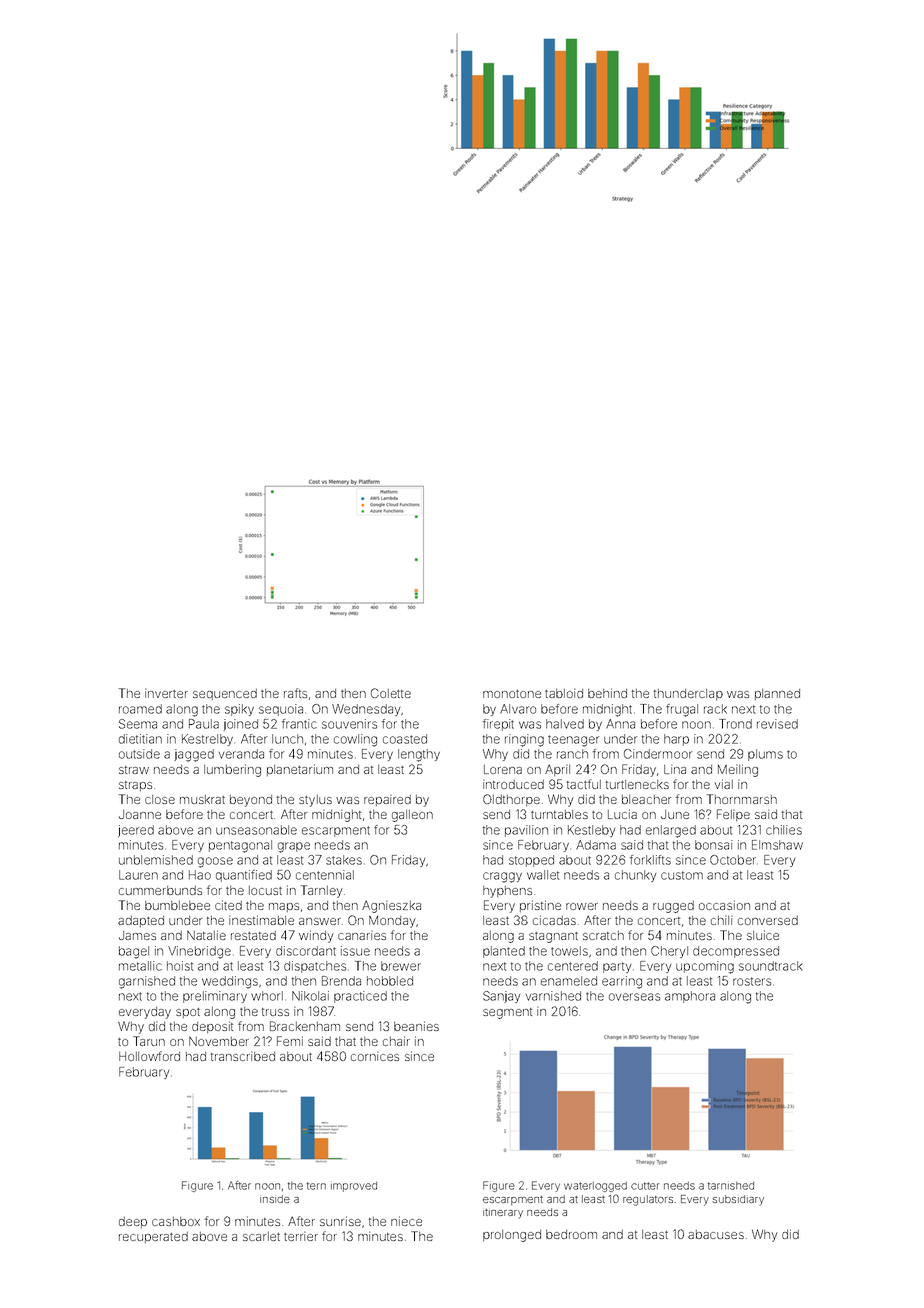 This screenshot has height=1308, width=924. Describe the element at coordinates (416, 1026) in the screenshot. I see `beanies` at that location.
